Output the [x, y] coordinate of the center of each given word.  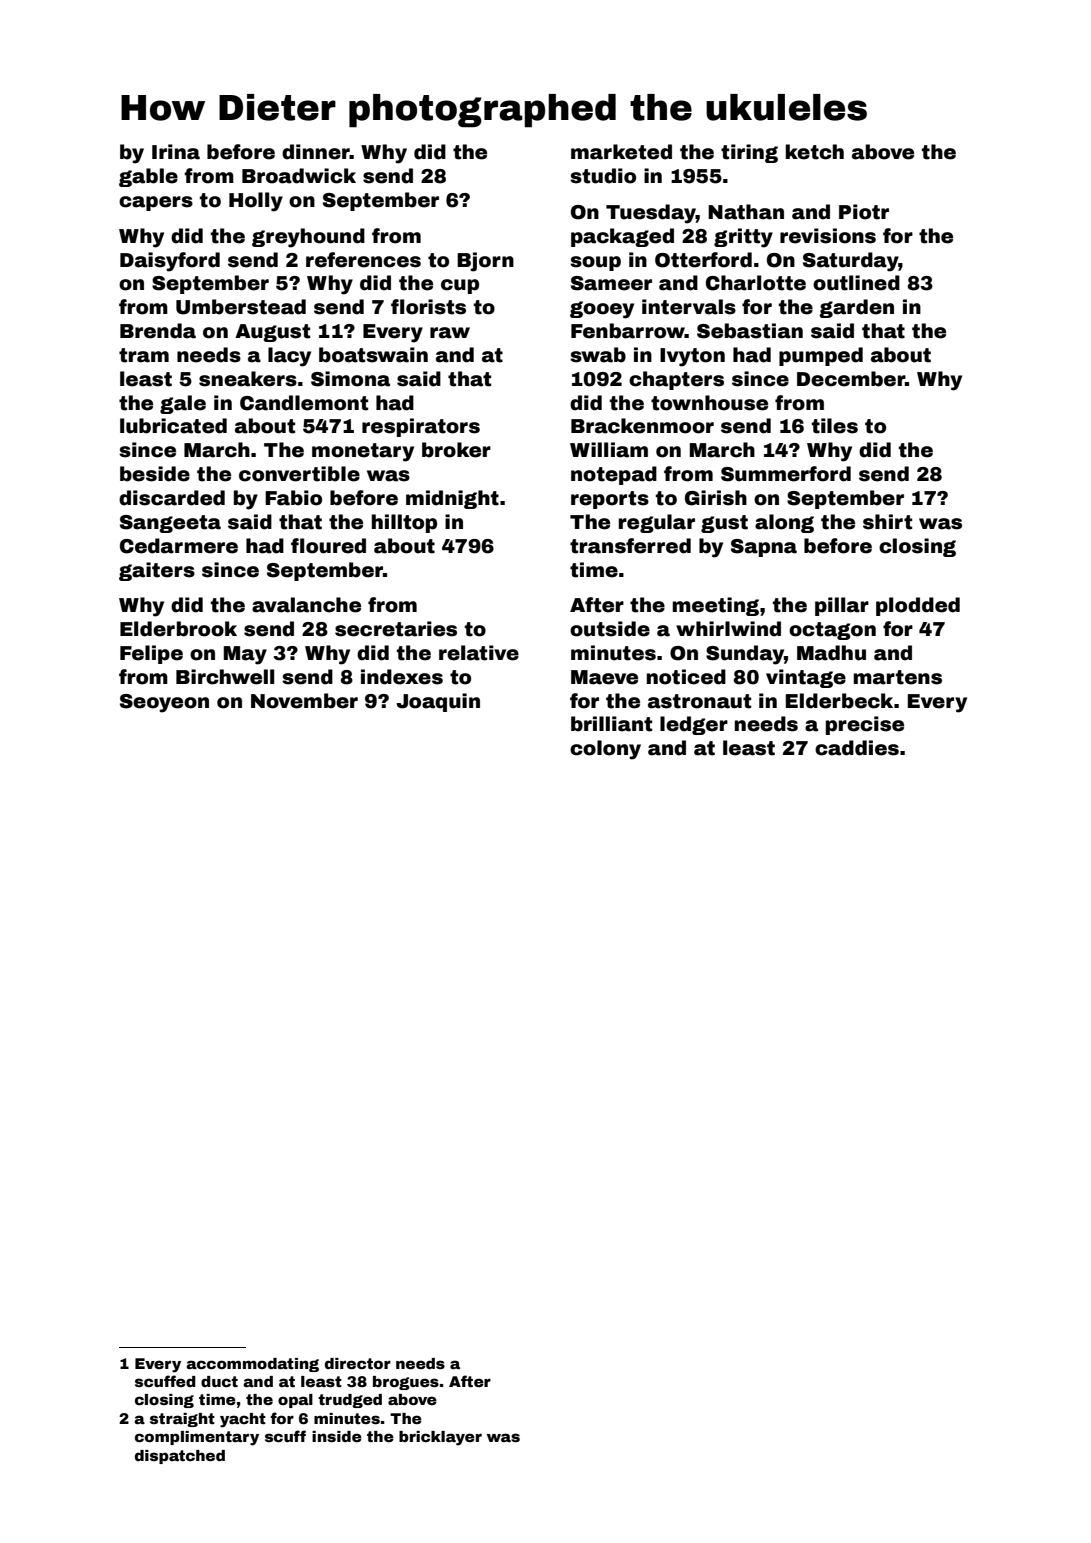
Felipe [151, 654]
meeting [716, 606]
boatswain [373, 355]
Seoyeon [164, 703]
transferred [630, 546]
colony [605, 750]
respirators [421, 427]
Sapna [764, 548]
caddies [857, 748]
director [358, 1363]
